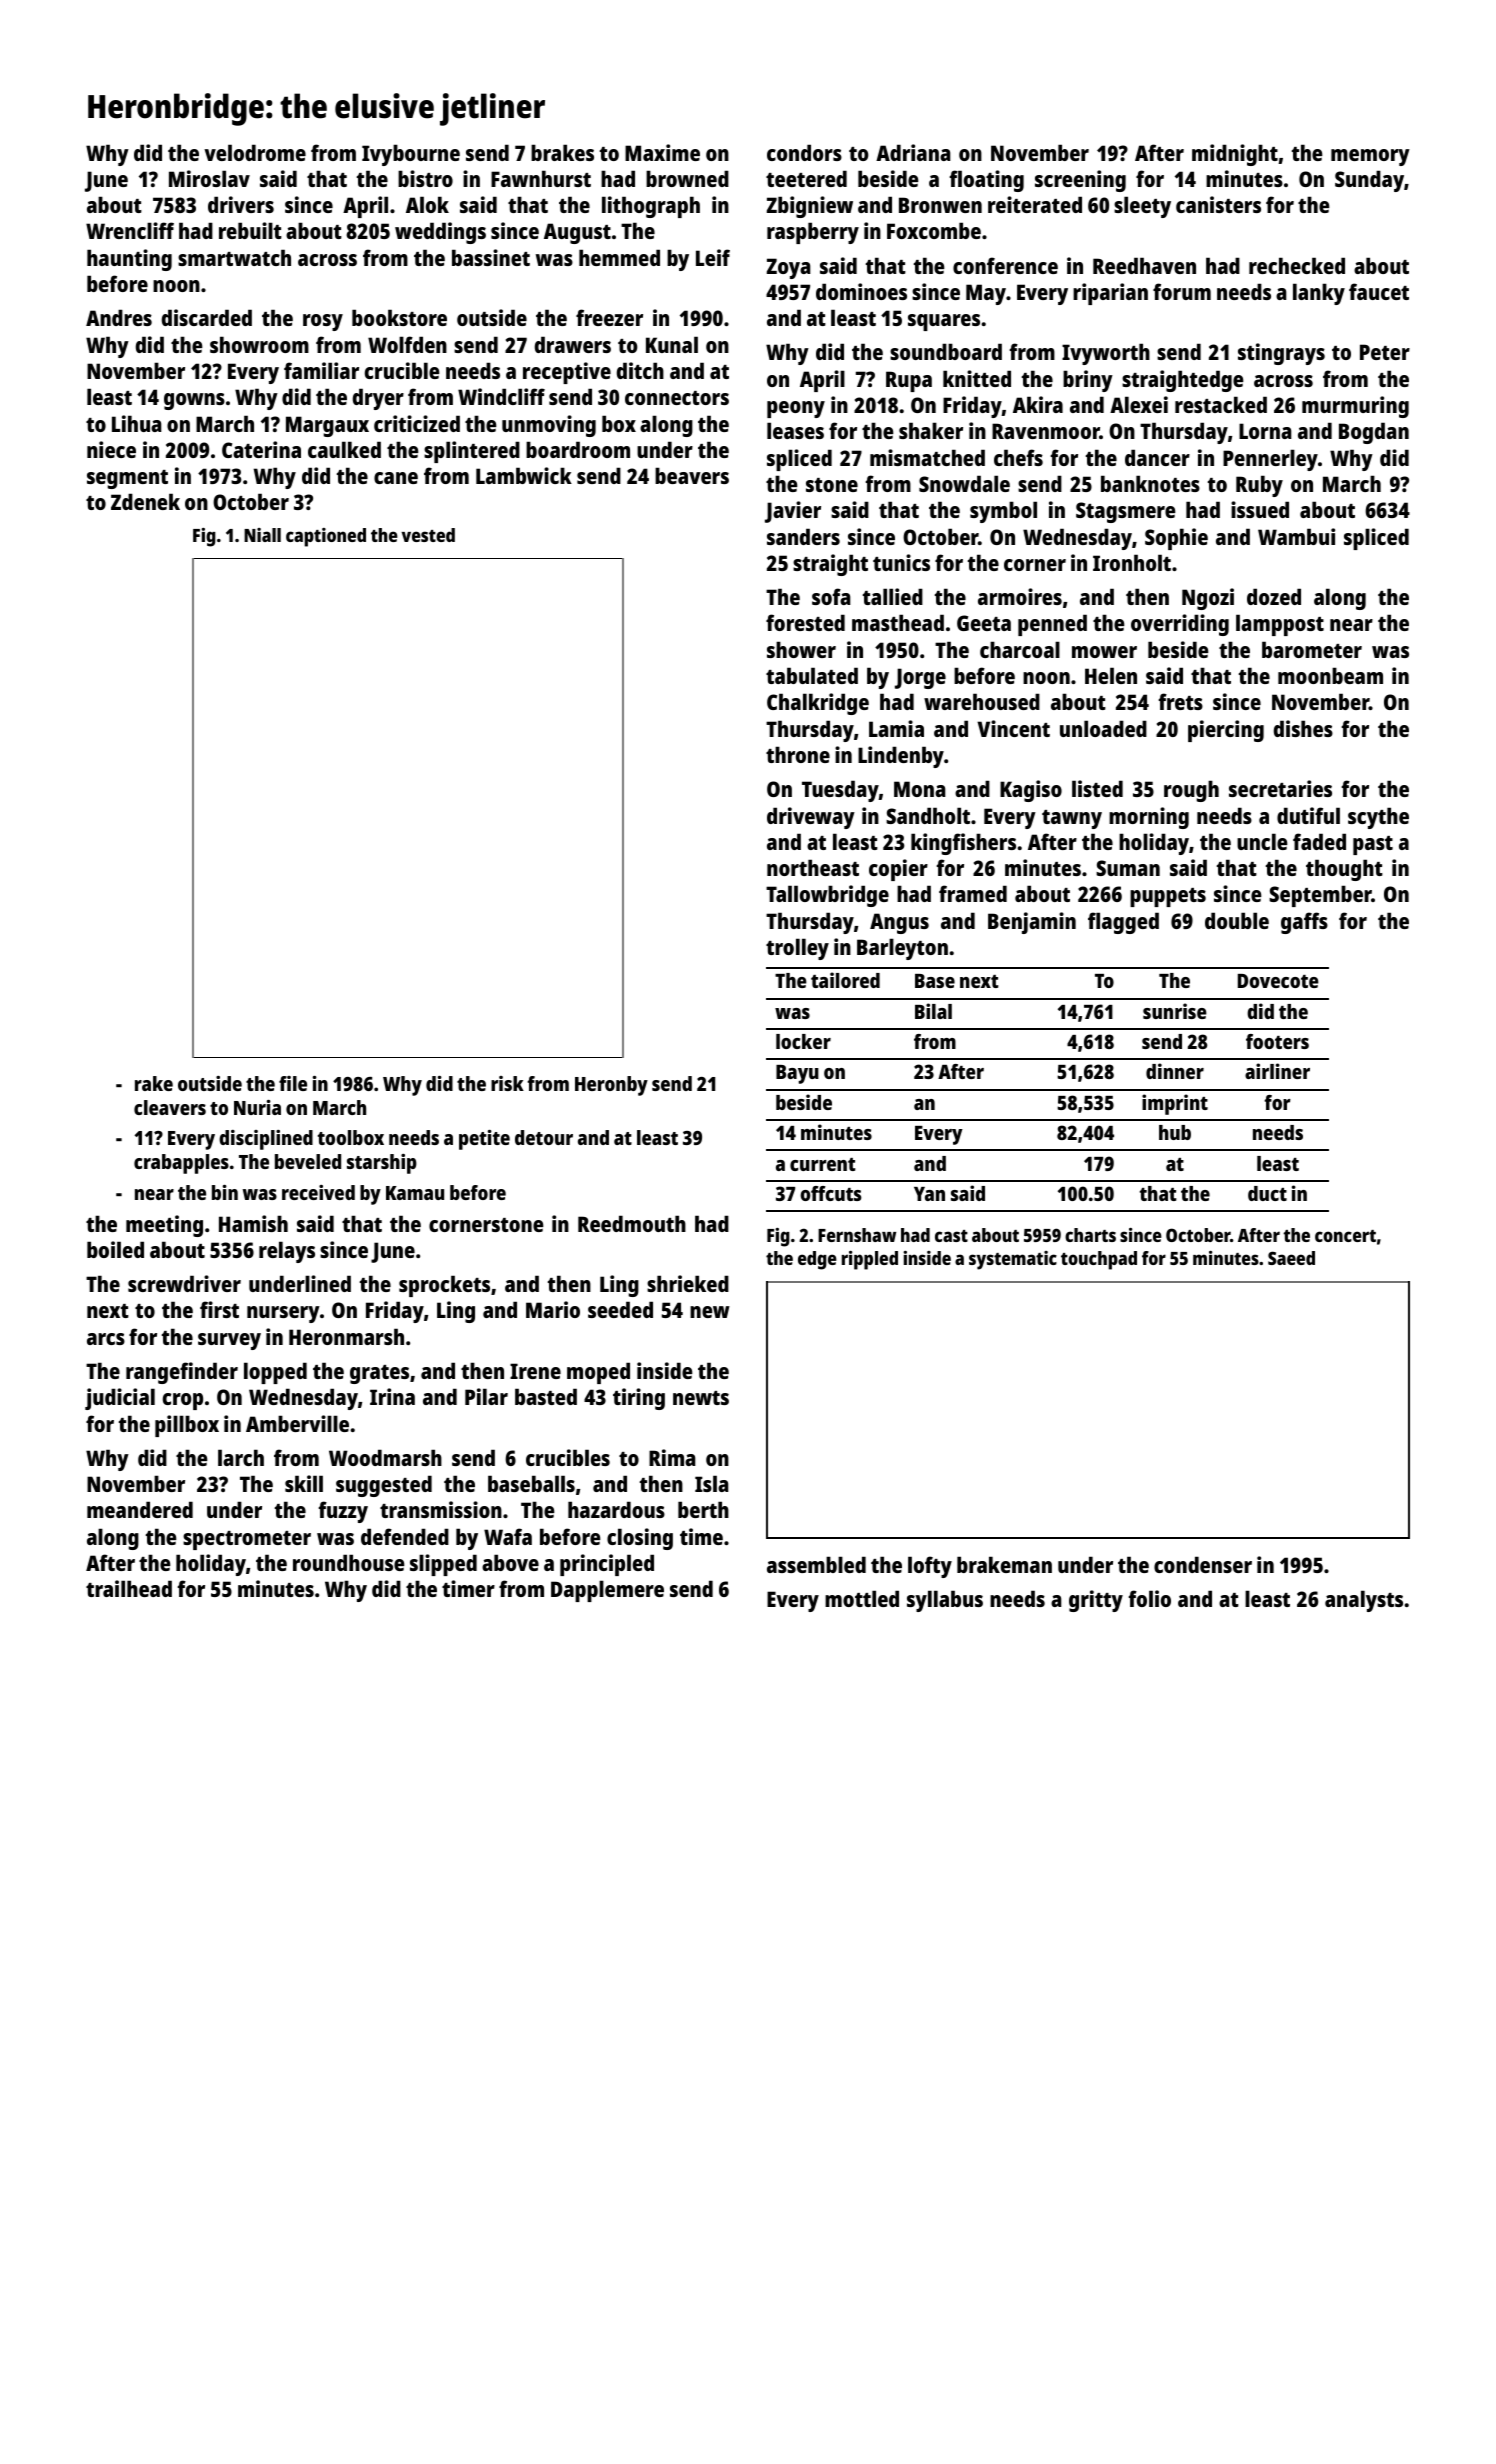  I want to click on folio, so click(1149, 1598).
